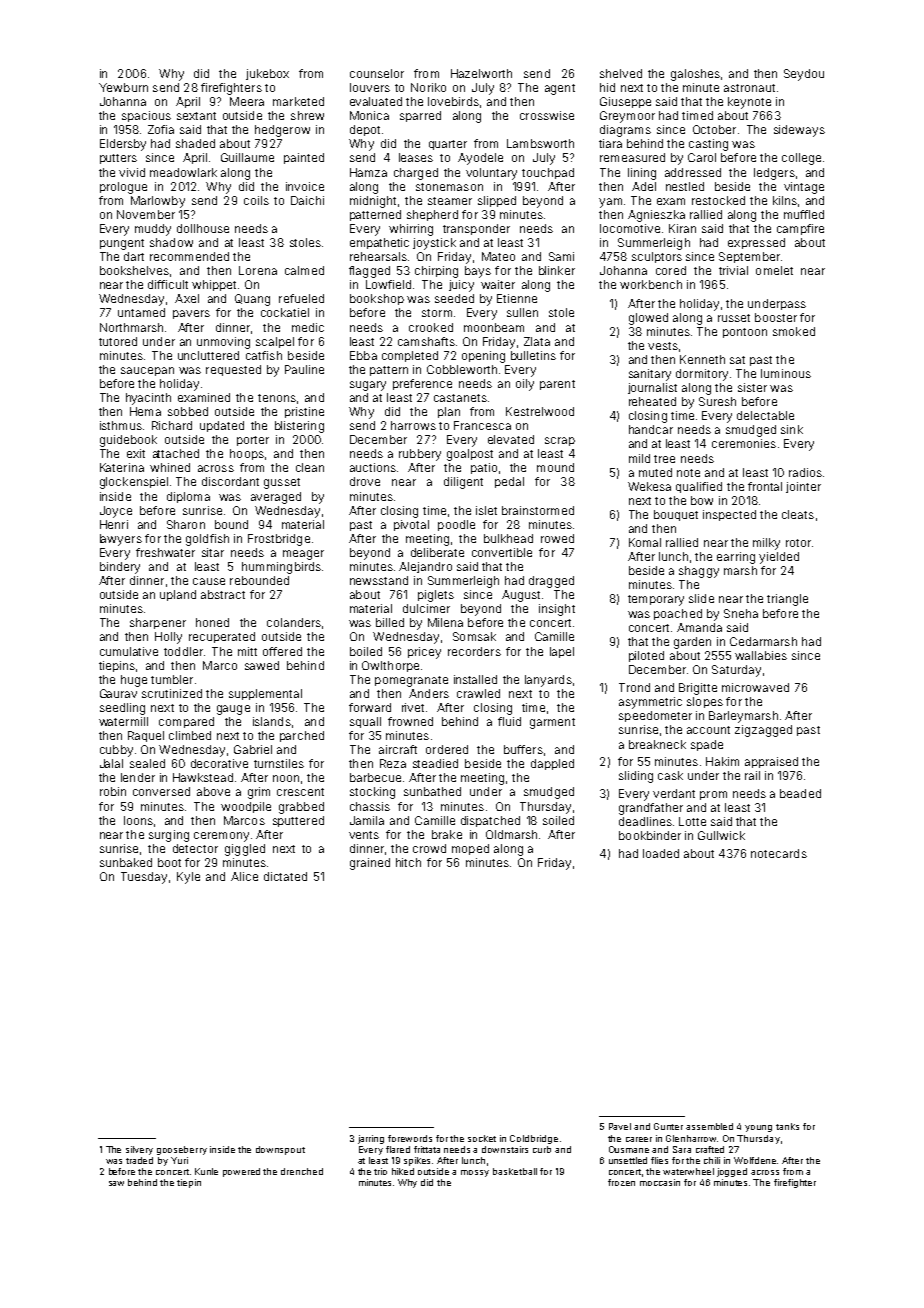 This screenshot has height=1308, width=924. What do you see at coordinates (182, 1150) in the screenshot?
I see `gooseberry` at bounding box center [182, 1150].
